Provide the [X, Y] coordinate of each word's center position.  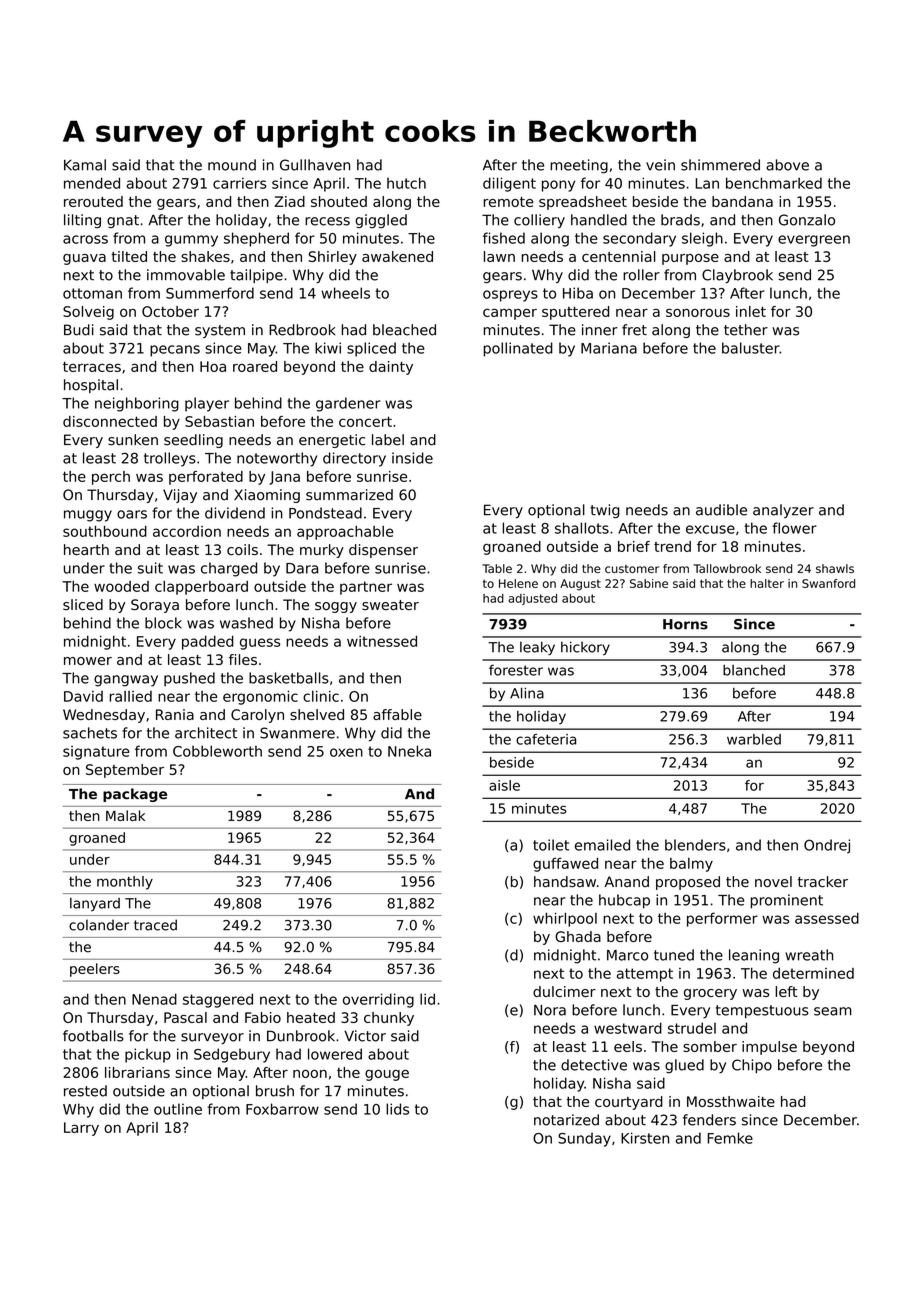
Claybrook [737, 276]
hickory [585, 648]
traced [155, 925]
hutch [406, 183]
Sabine [649, 583]
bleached [404, 330]
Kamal [85, 165]
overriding [378, 1000]
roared [255, 366]
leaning [754, 956]
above [787, 165]
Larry [81, 1129]
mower [88, 661]
